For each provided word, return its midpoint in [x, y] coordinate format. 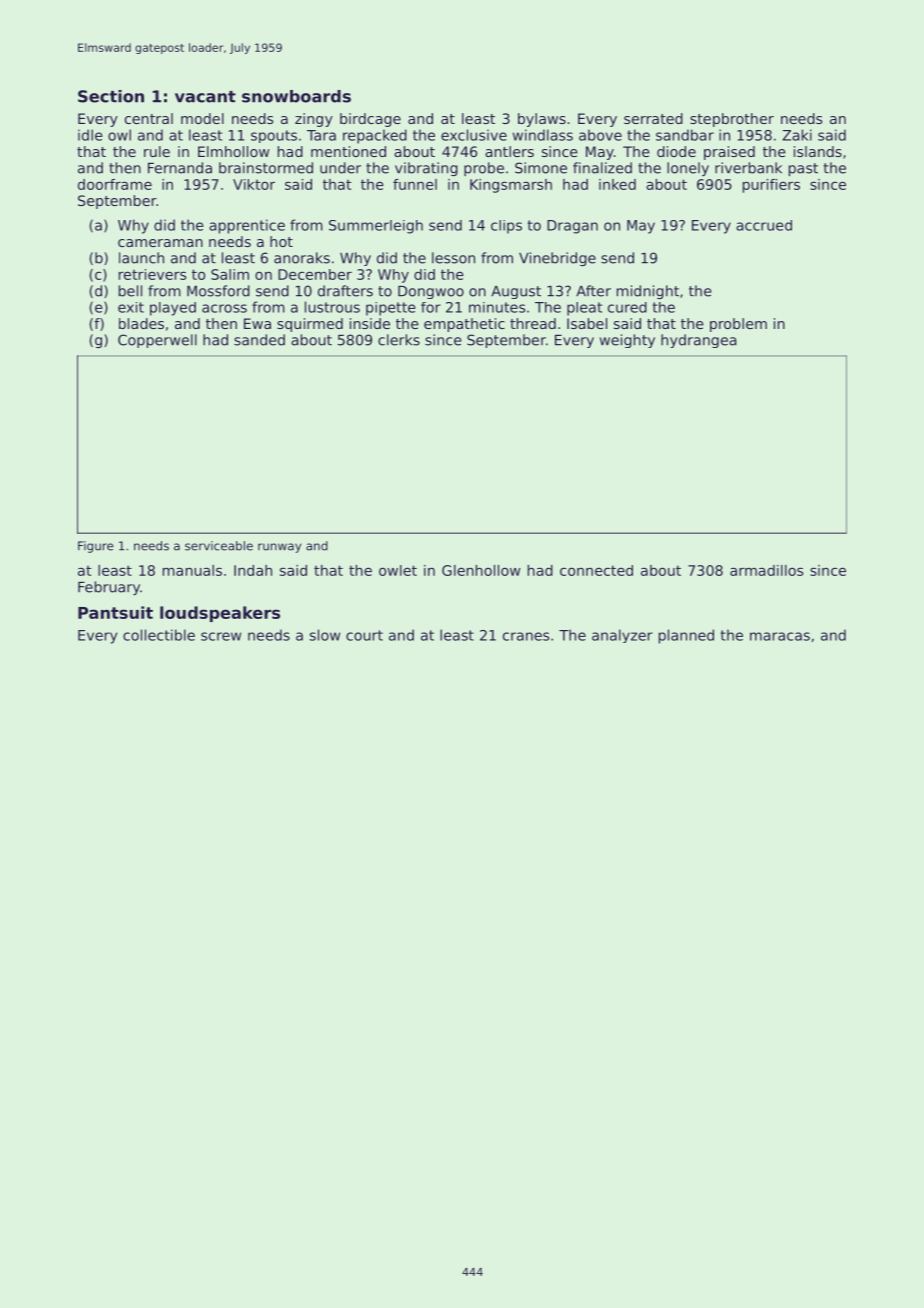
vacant [205, 97]
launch [141, 258]
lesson [453, 258]
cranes [526, 636]
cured [627, 307]
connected [596, 570]
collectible [159, 635]
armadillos [766, 570]
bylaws [542, 120]
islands [818, 151]
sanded [259, 340]
